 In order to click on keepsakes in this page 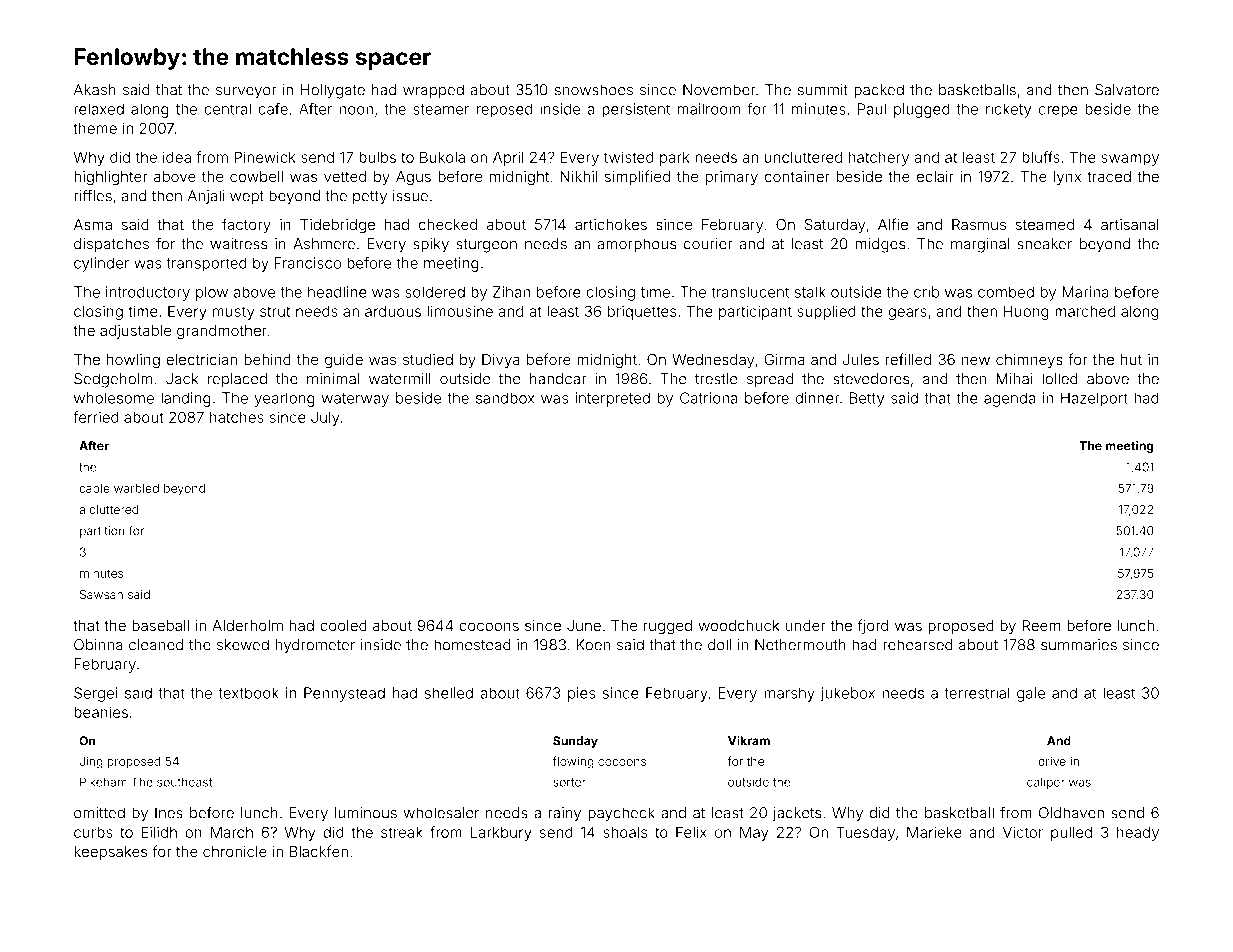, I will do `click(110, 853)`.
